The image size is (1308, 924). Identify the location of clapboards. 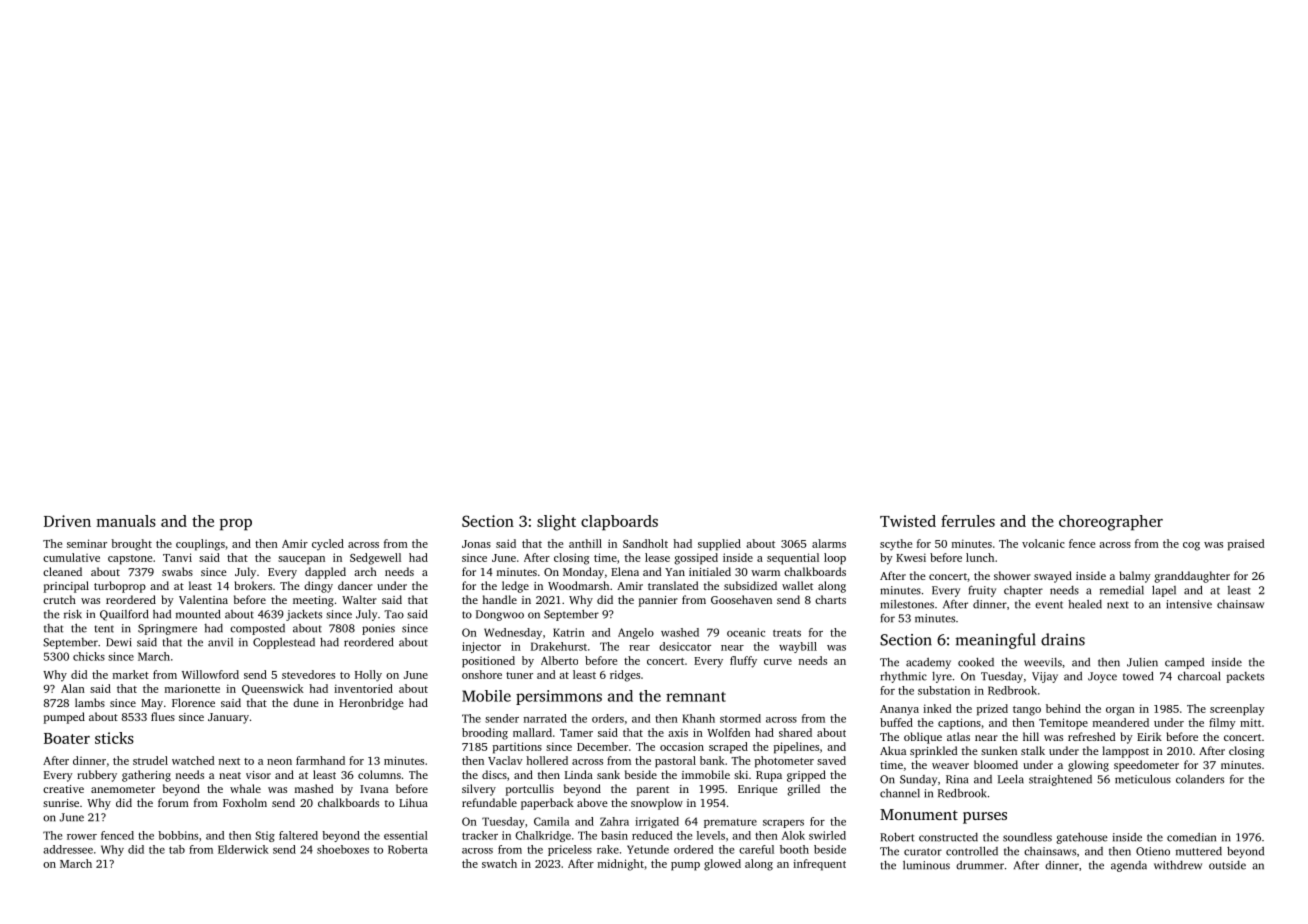
(619, 523).
